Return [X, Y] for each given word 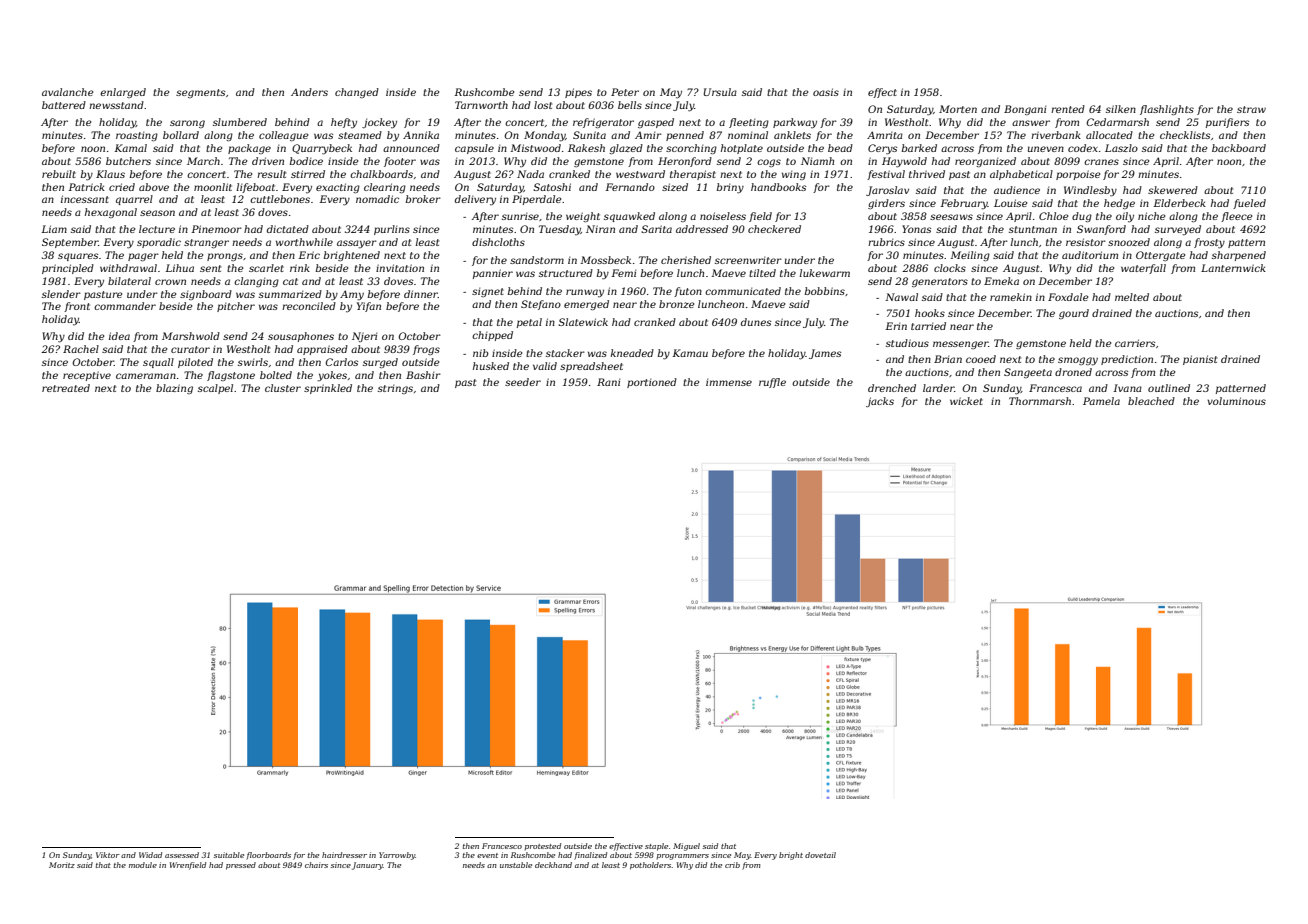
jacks [880, 402]
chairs [316, 865]
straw [1251, 109]
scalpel [215, 389]
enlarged [123, 93]
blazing [174, 389]
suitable [229, 855]
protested [543, 846]
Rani [608, 382]
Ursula [720, 92]
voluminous [1236, 401]
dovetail [820, 855]
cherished [686, 260]
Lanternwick [1233, 268]
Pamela [1101, 401]
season [157, 213]
